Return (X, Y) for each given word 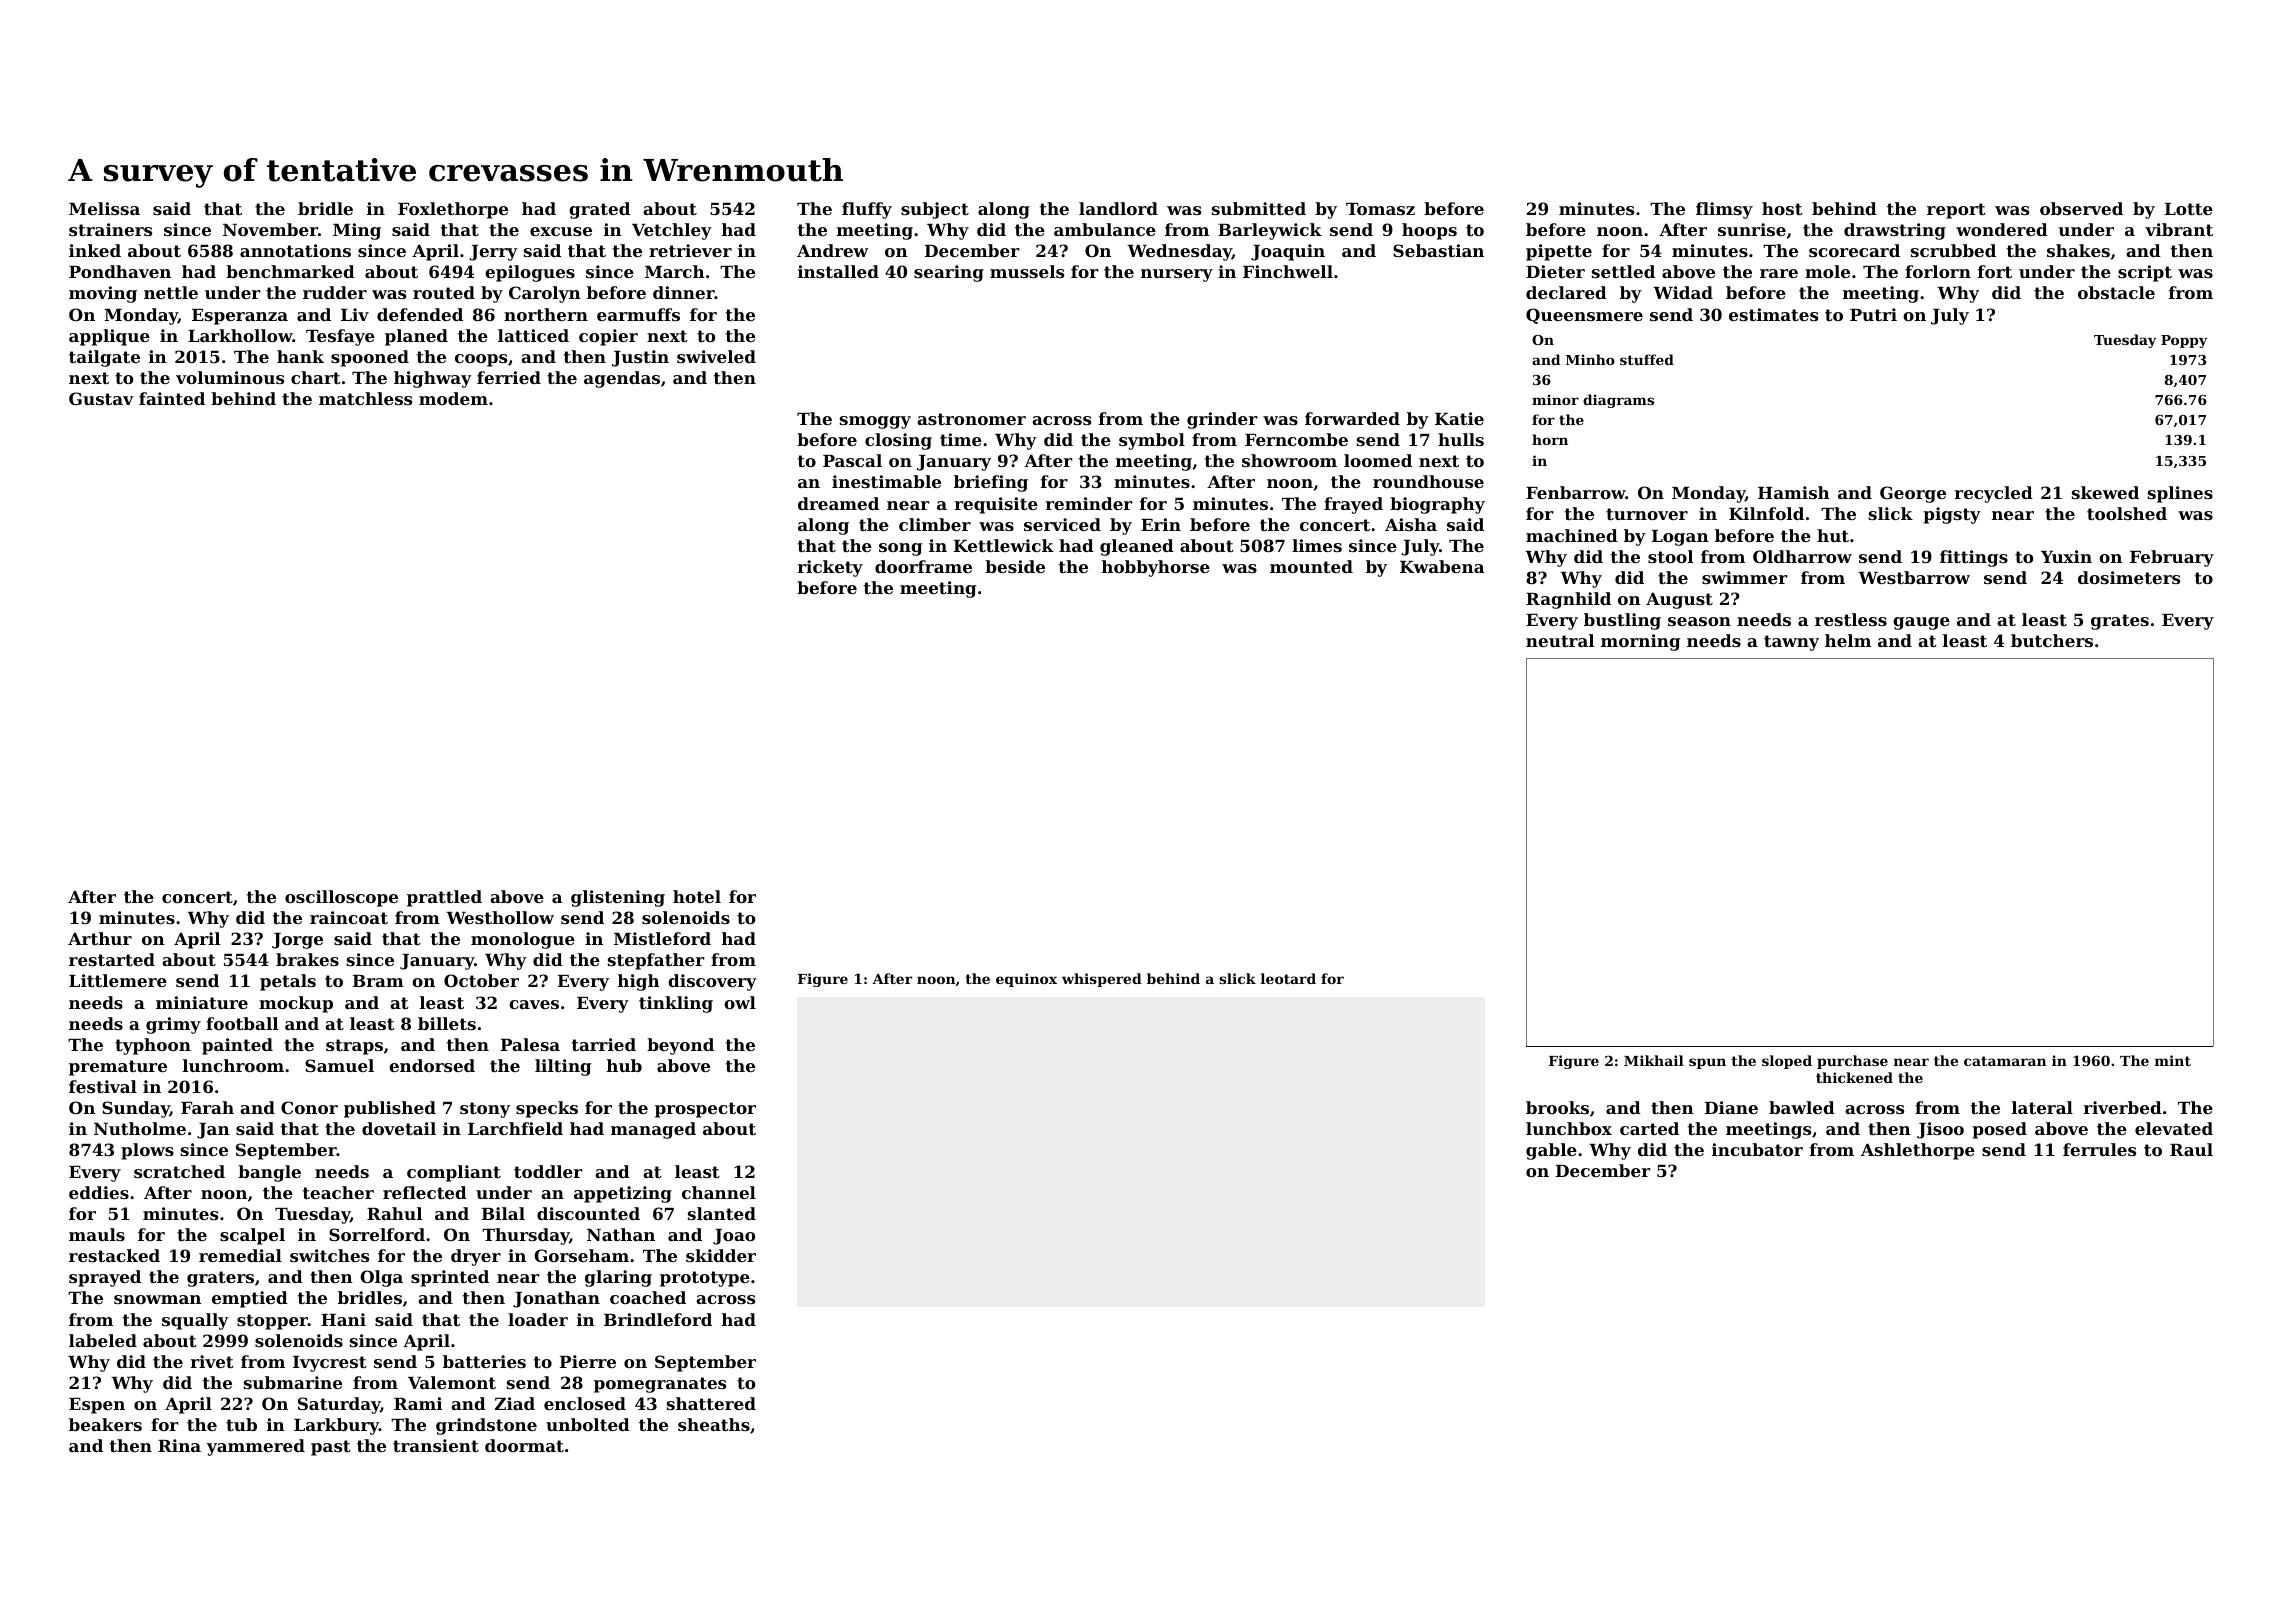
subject (935, 210)
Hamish (1794, 492)
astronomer (971, 419)
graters (220, 1279)
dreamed (838, 503)
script (2145, 273)
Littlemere (118, 980)
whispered (1102, 980)
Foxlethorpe (453, 210)
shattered (711, 1403)
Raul (2191, 1149)
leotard (1288, 978)
